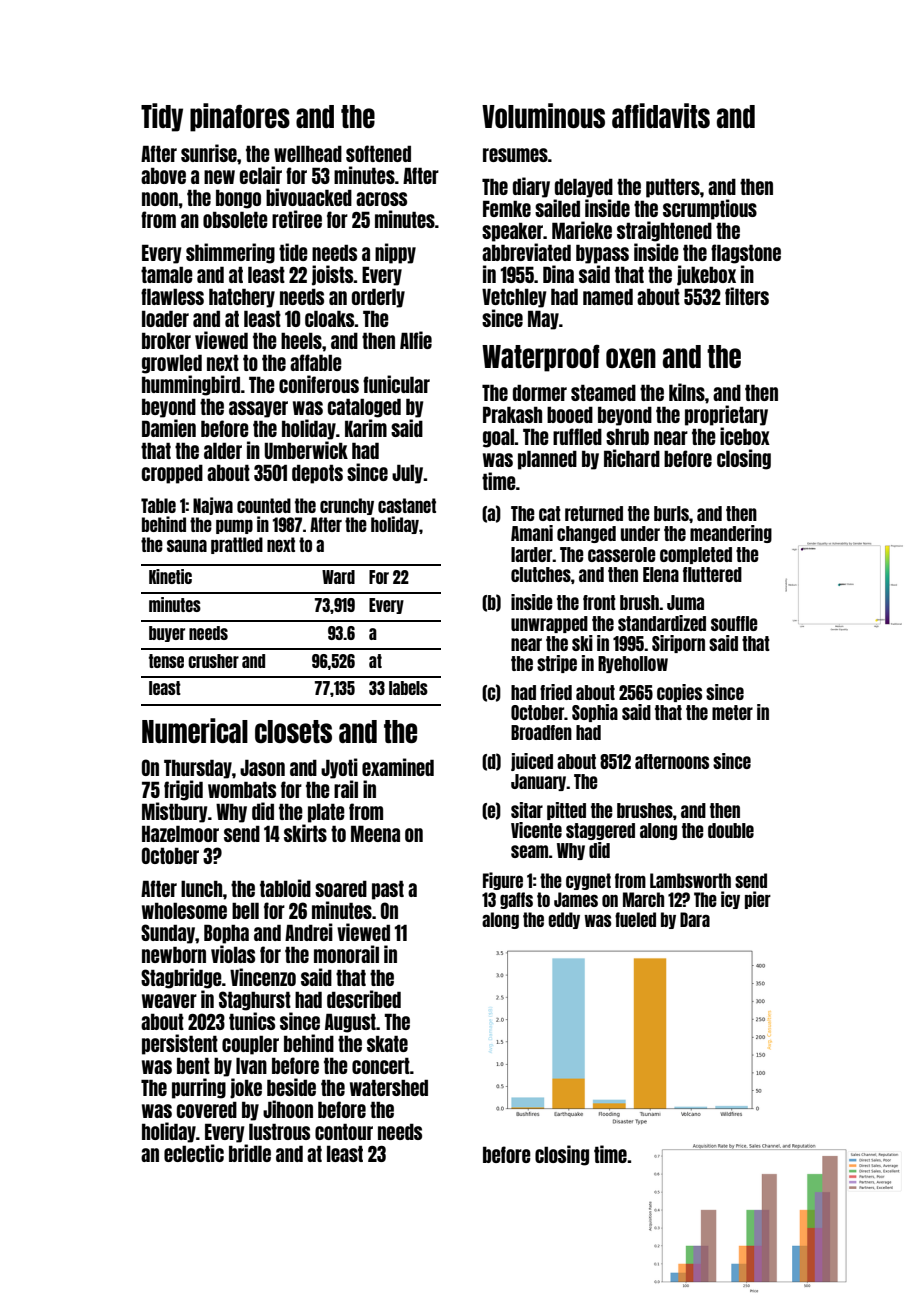 This document has width=924, height=1314. Describe the element at coordinates (308, 153) in the document. I see `wellhead` at that location.
